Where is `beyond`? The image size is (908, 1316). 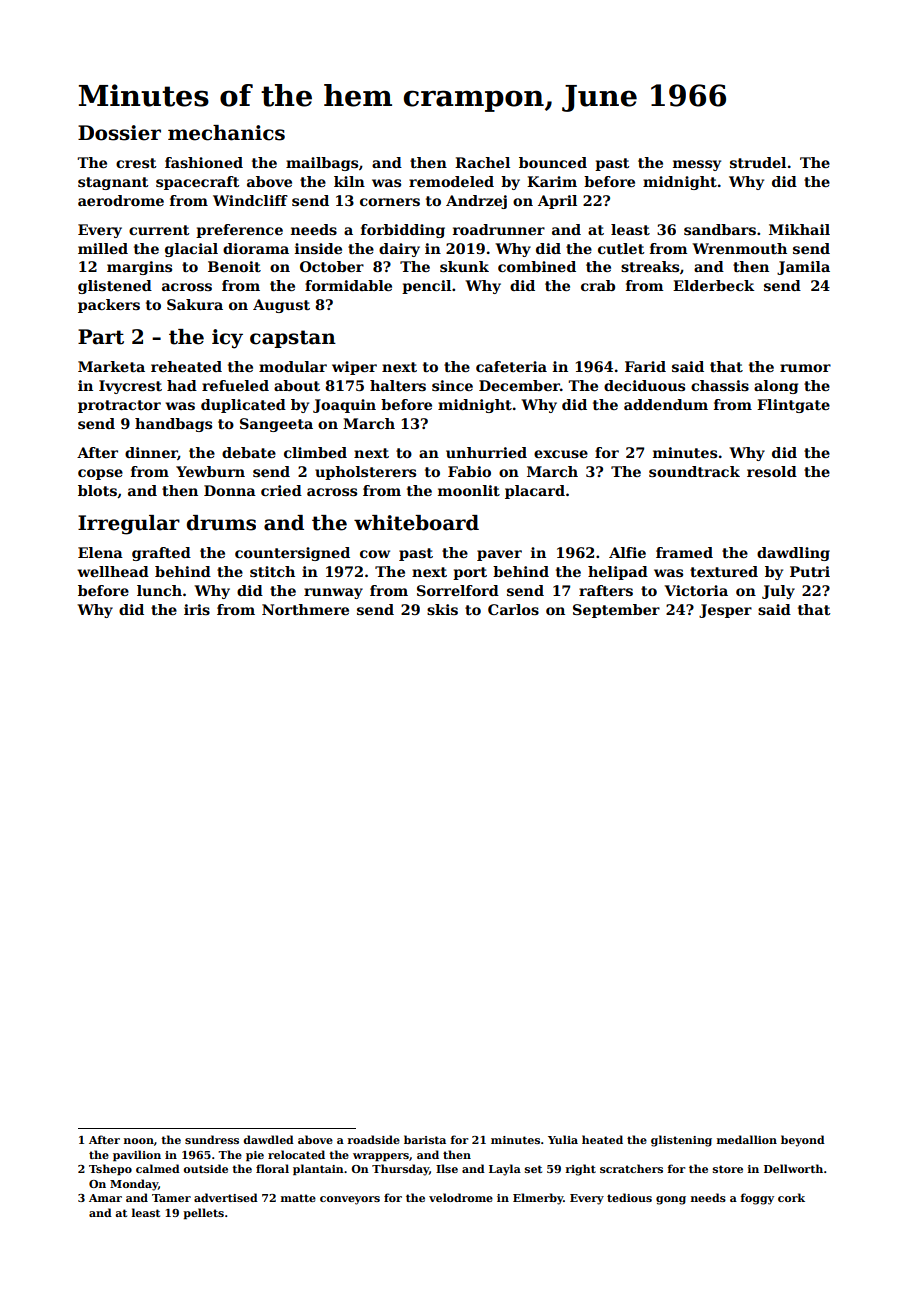 beyond is located at coordinates (803, 1141).
